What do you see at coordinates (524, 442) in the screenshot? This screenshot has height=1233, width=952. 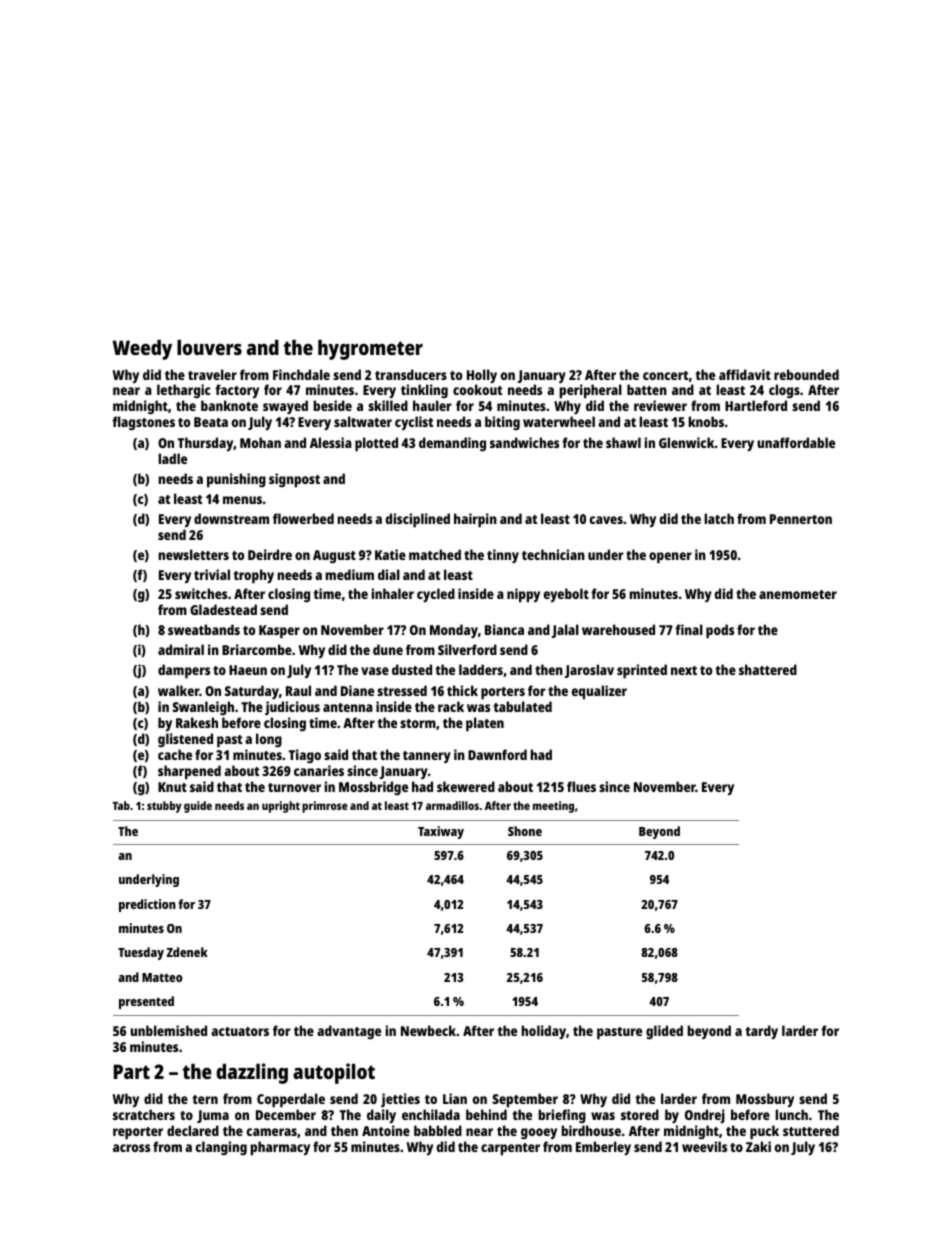 I see `sandwiches` at bounding box center [524, 442].
